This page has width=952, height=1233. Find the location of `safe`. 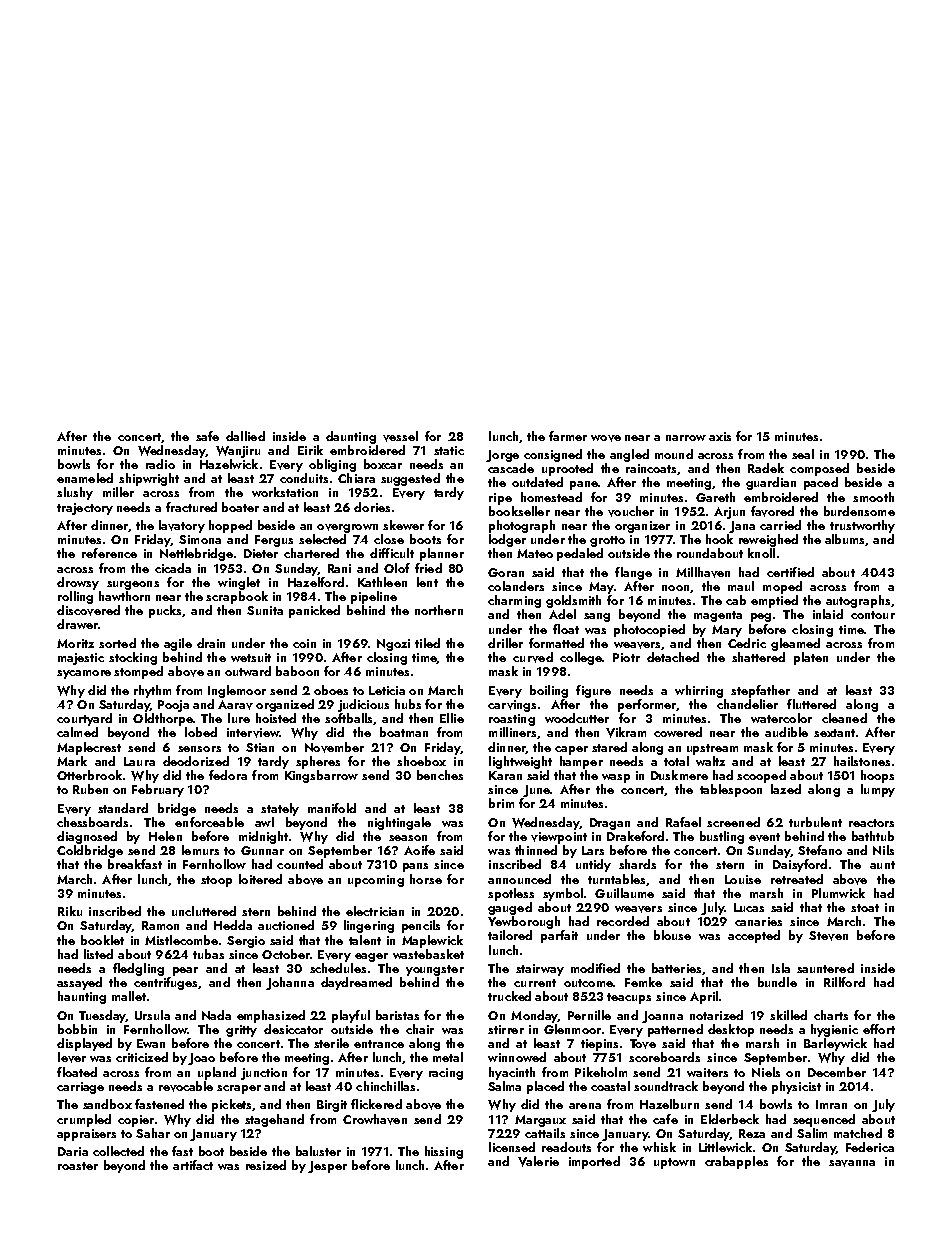

safe is located at coordinates (207, 436).
